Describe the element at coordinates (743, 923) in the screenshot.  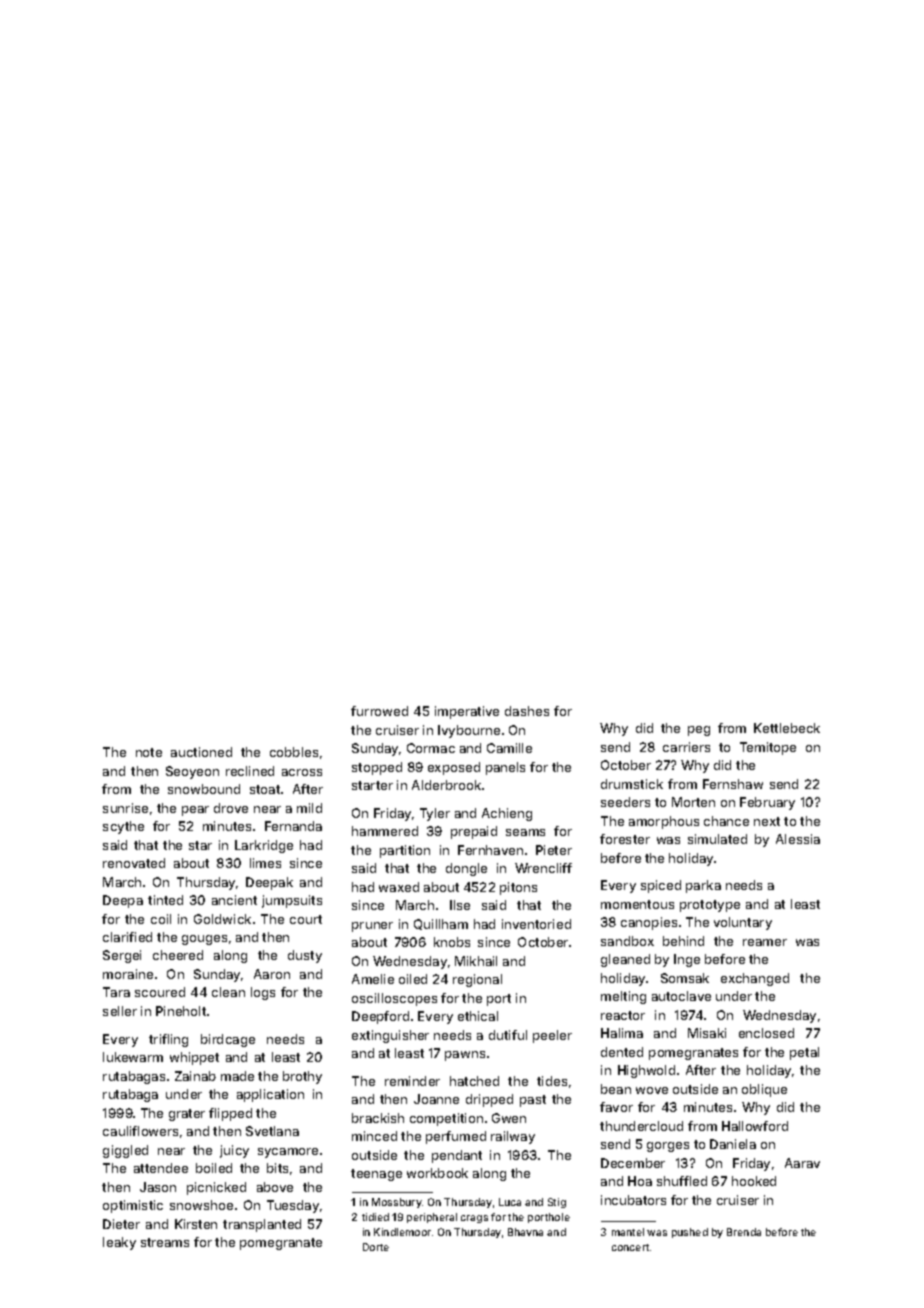
I see `voluntary` at that location.
